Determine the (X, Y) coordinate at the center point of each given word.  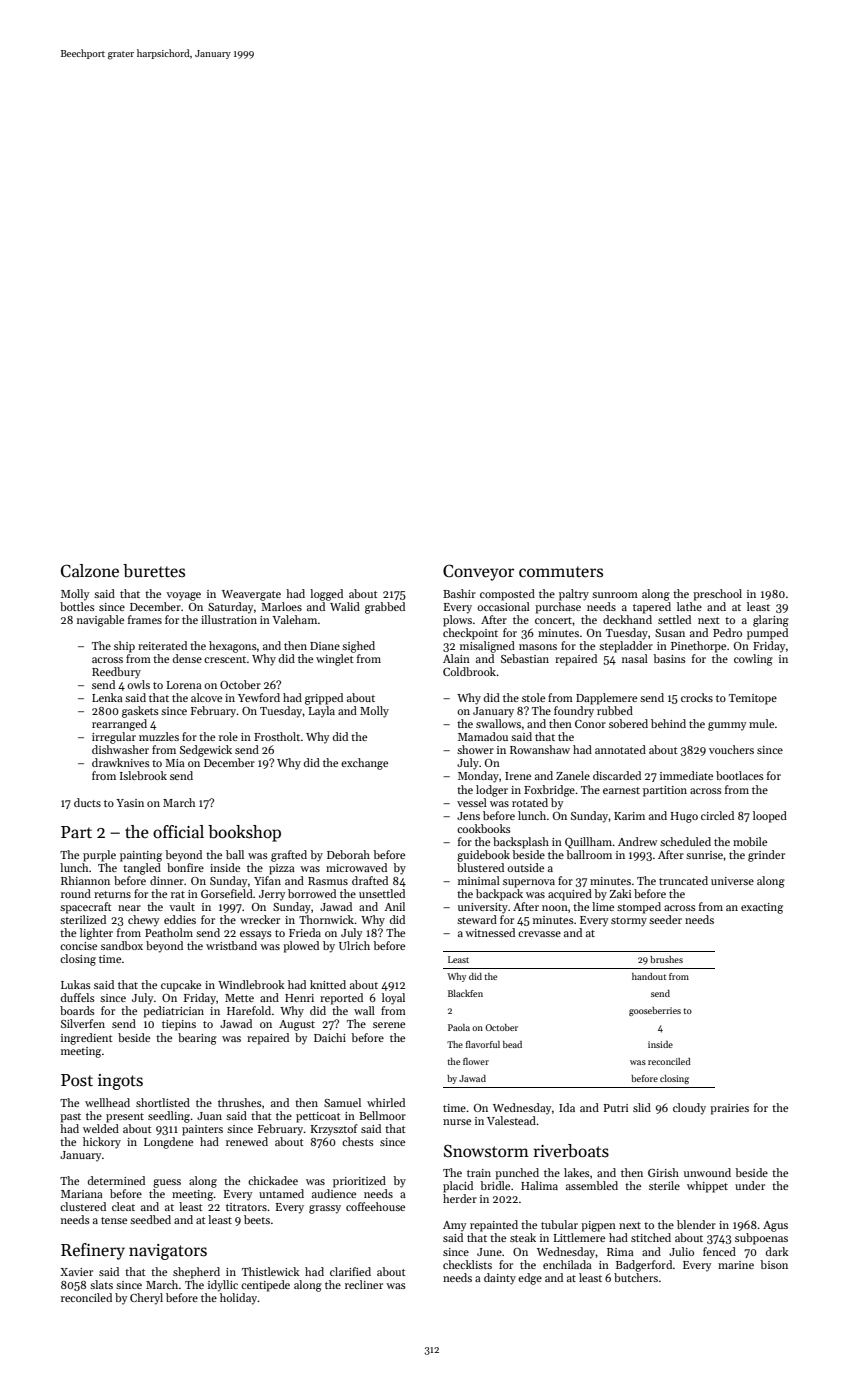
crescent (225, 659)
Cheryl (146, 1299)
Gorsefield (227, 893)
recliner (364, 1284)
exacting (762, 908)
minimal (479, 880)
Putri (615, 1108)
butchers (636, 1277)
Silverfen (83, 1023)
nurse (457, 1122)
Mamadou (483, 736)
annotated (620, 749)
